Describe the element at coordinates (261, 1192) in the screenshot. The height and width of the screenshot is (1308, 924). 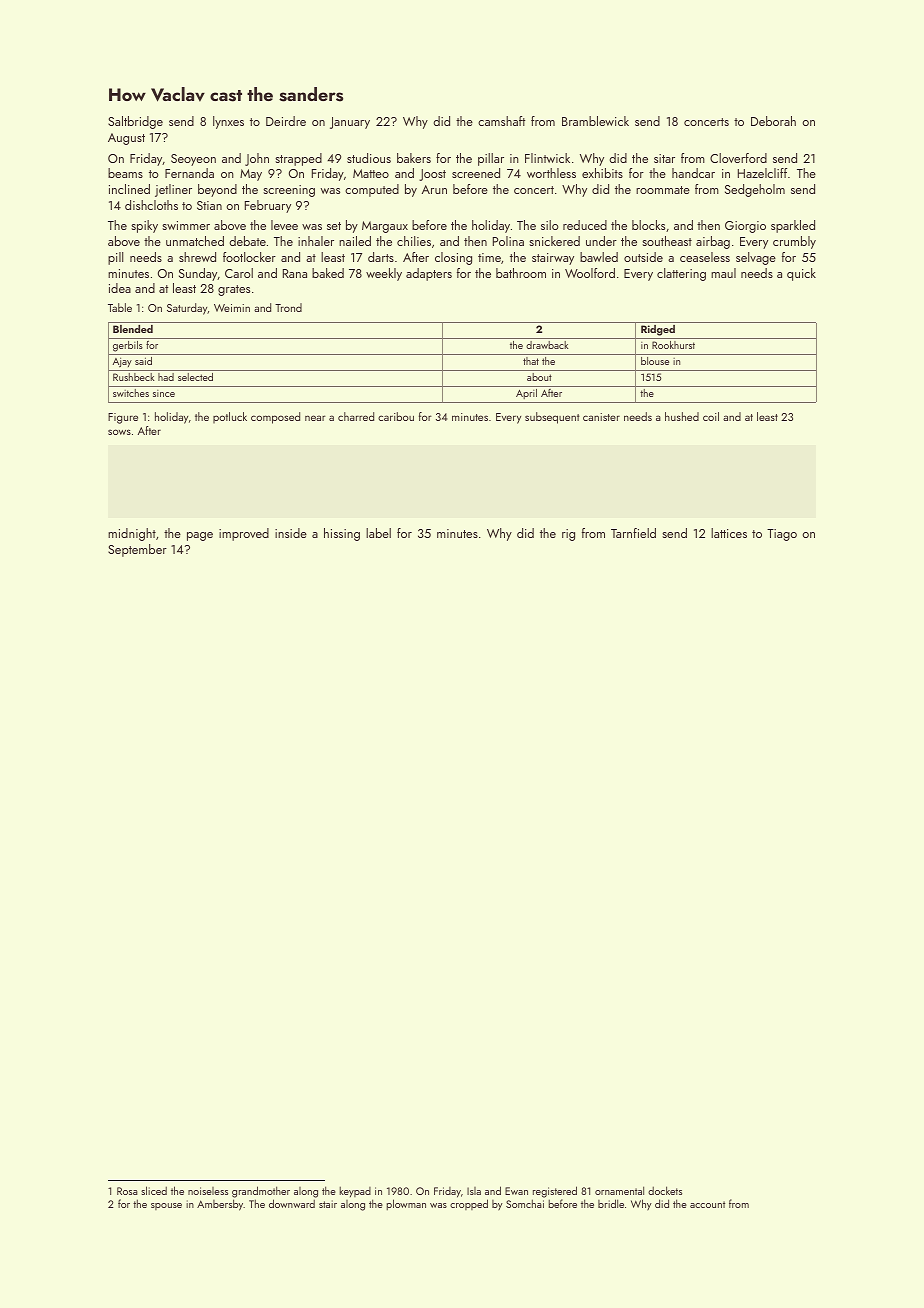
I see `grandmother` at that location.
